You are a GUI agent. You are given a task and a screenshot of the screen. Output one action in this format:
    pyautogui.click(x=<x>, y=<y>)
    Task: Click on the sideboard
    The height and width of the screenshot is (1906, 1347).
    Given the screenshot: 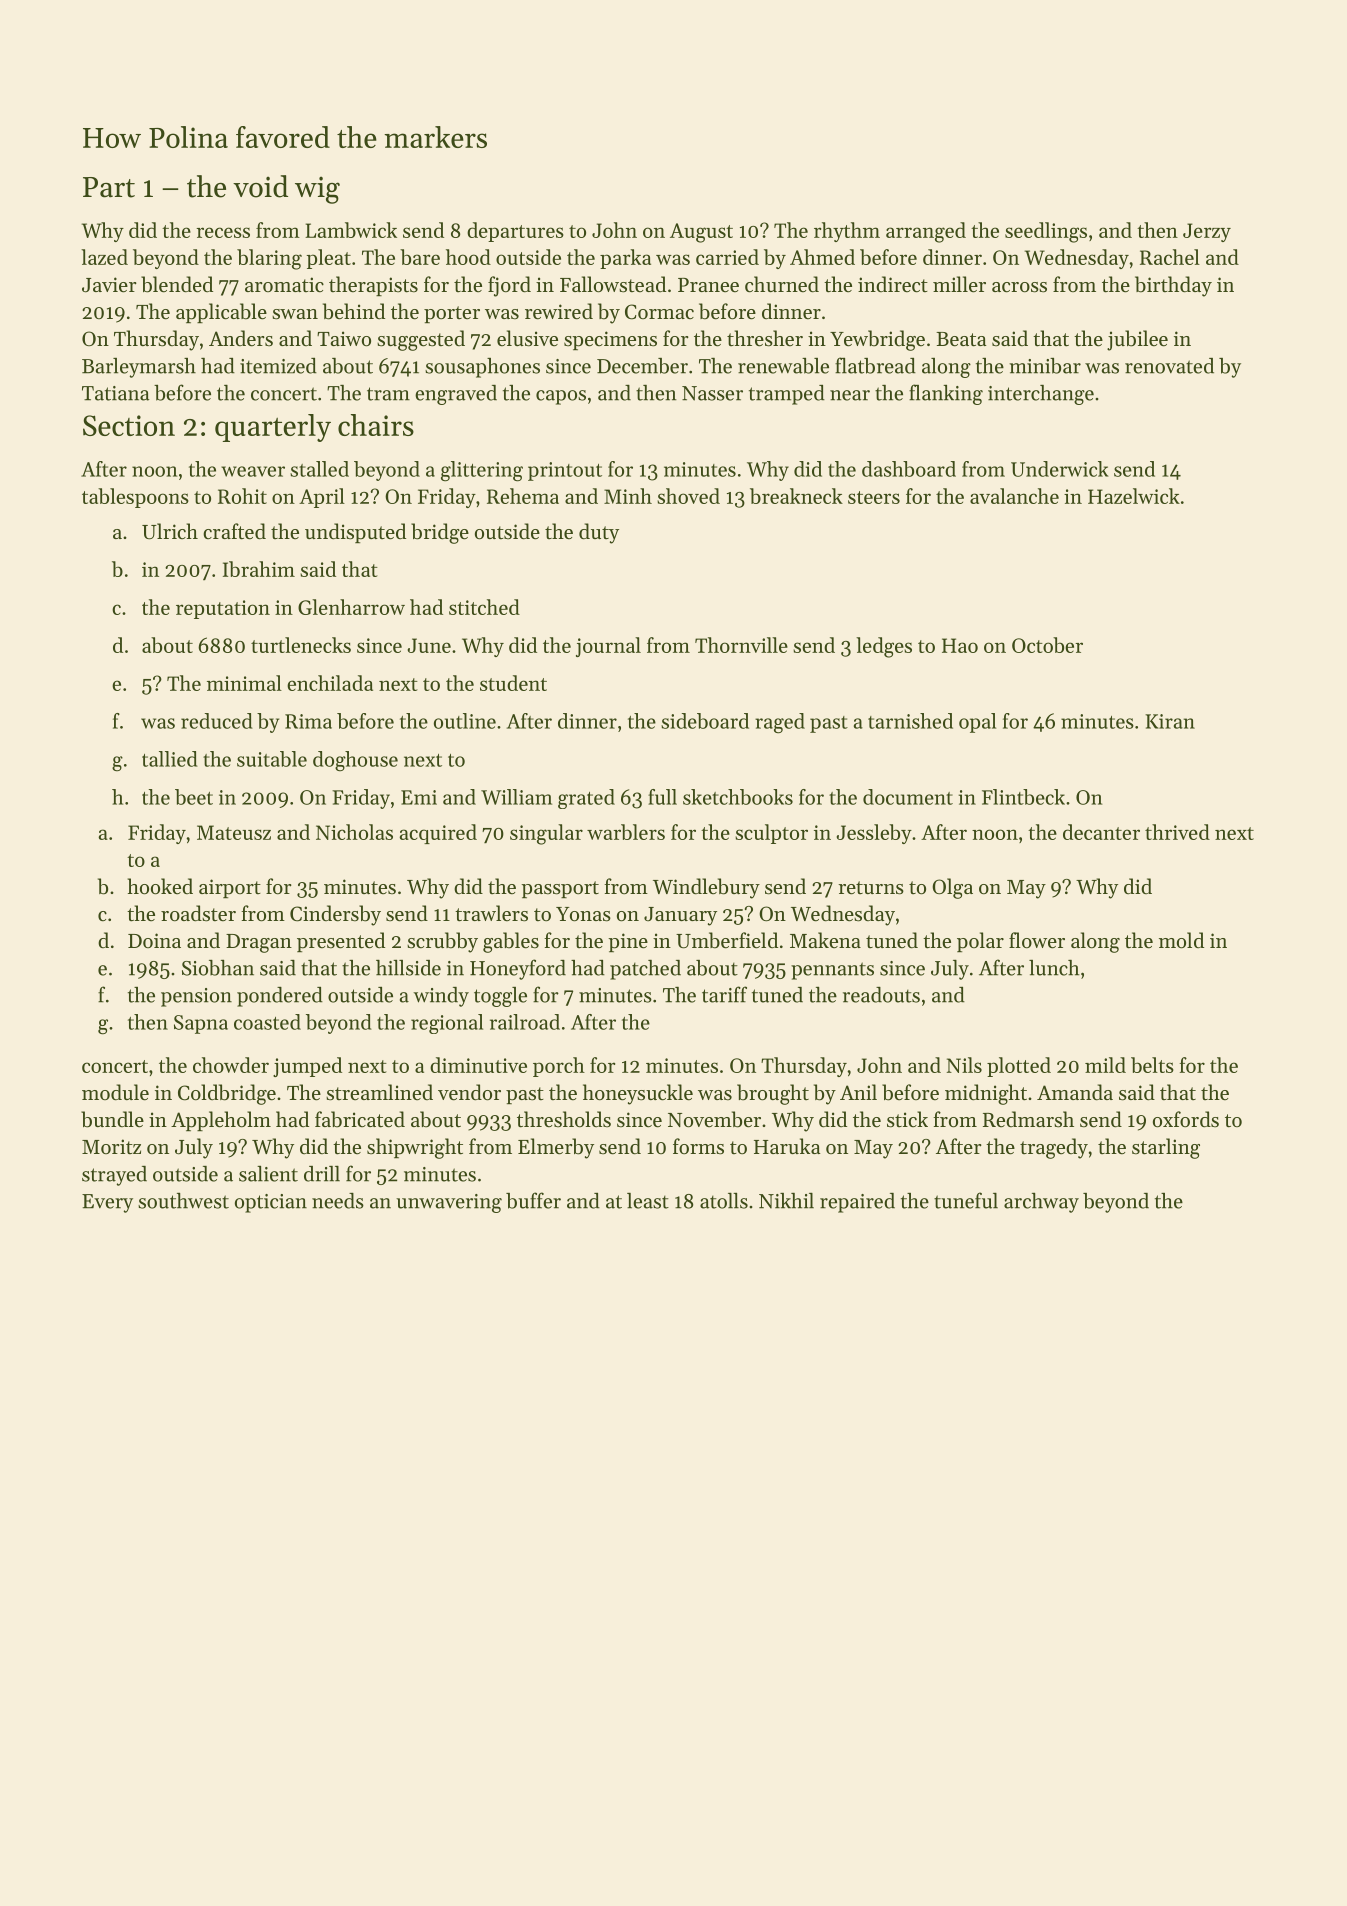 What is the action you would take?
    pyautogui.click(x=705, y=721)
